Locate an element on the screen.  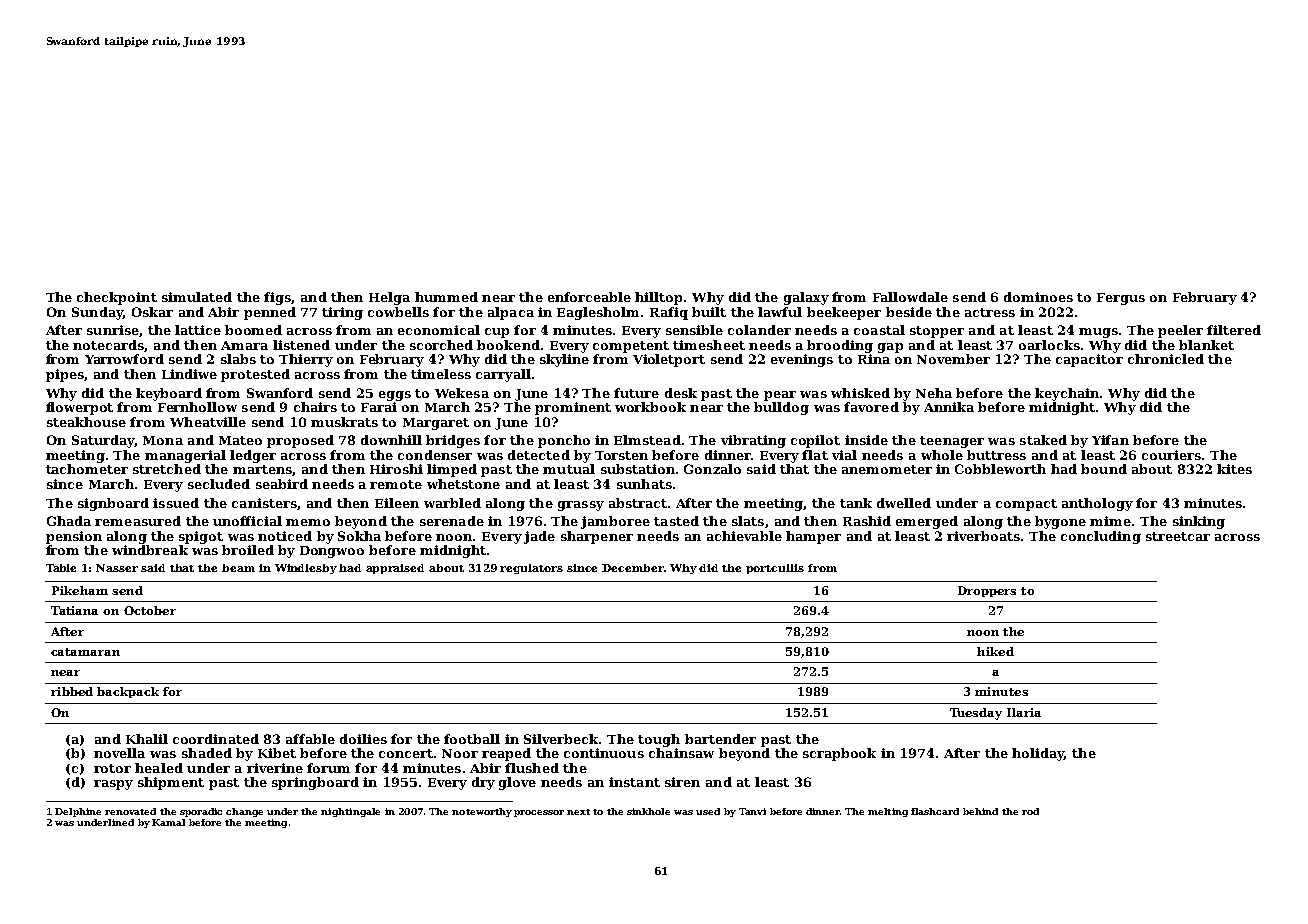
enforceable is located at coordinates (589, 297).
